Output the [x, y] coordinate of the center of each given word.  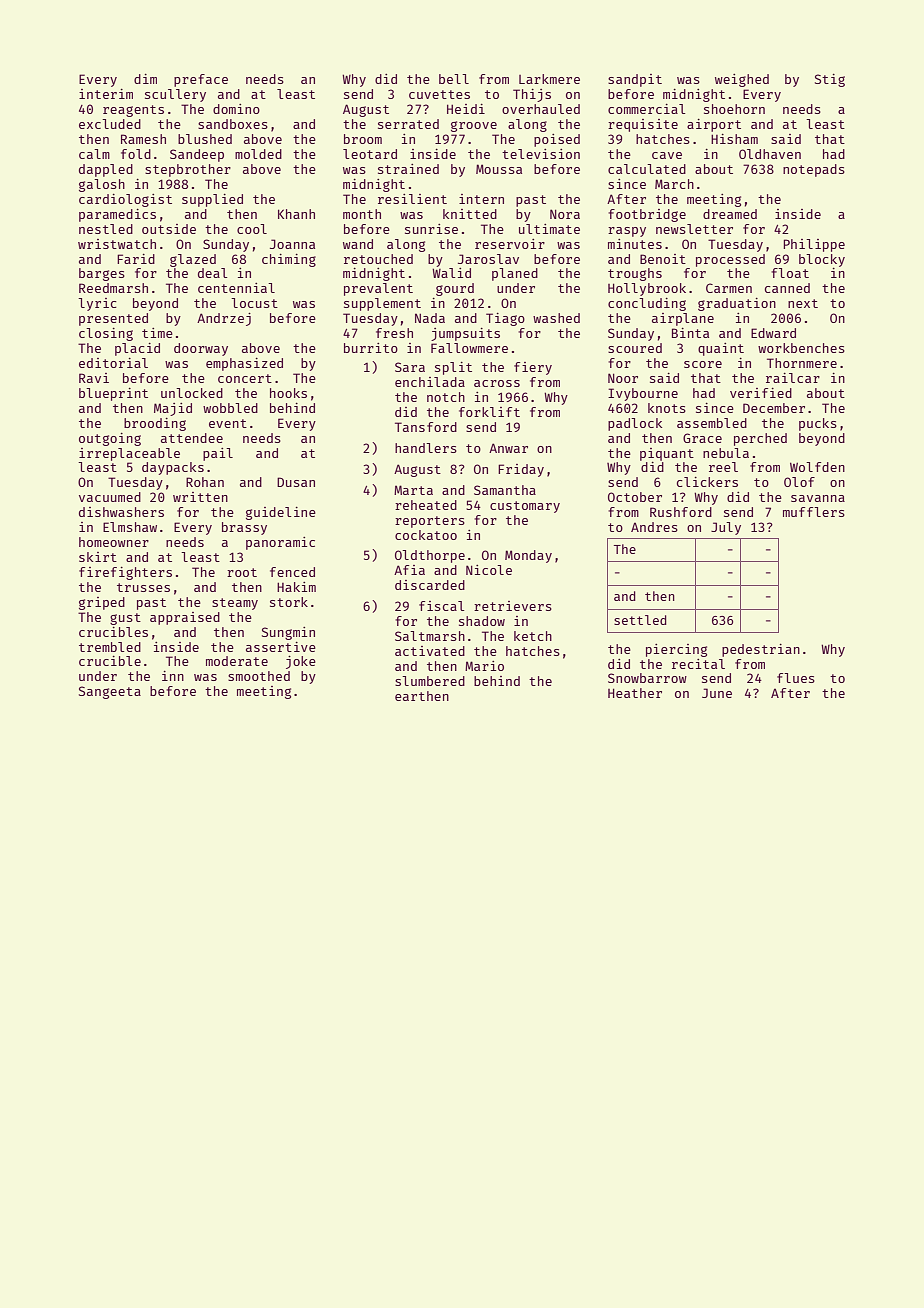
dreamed [730, 214]
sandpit [635, 80]
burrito [371, 348]
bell [454, 79]
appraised [185, 618]
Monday [528, 556]
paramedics [117, 215]
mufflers [814, 512]
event [228, 423]
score [703, 364]
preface [201, 80]
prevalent [378, 289]
